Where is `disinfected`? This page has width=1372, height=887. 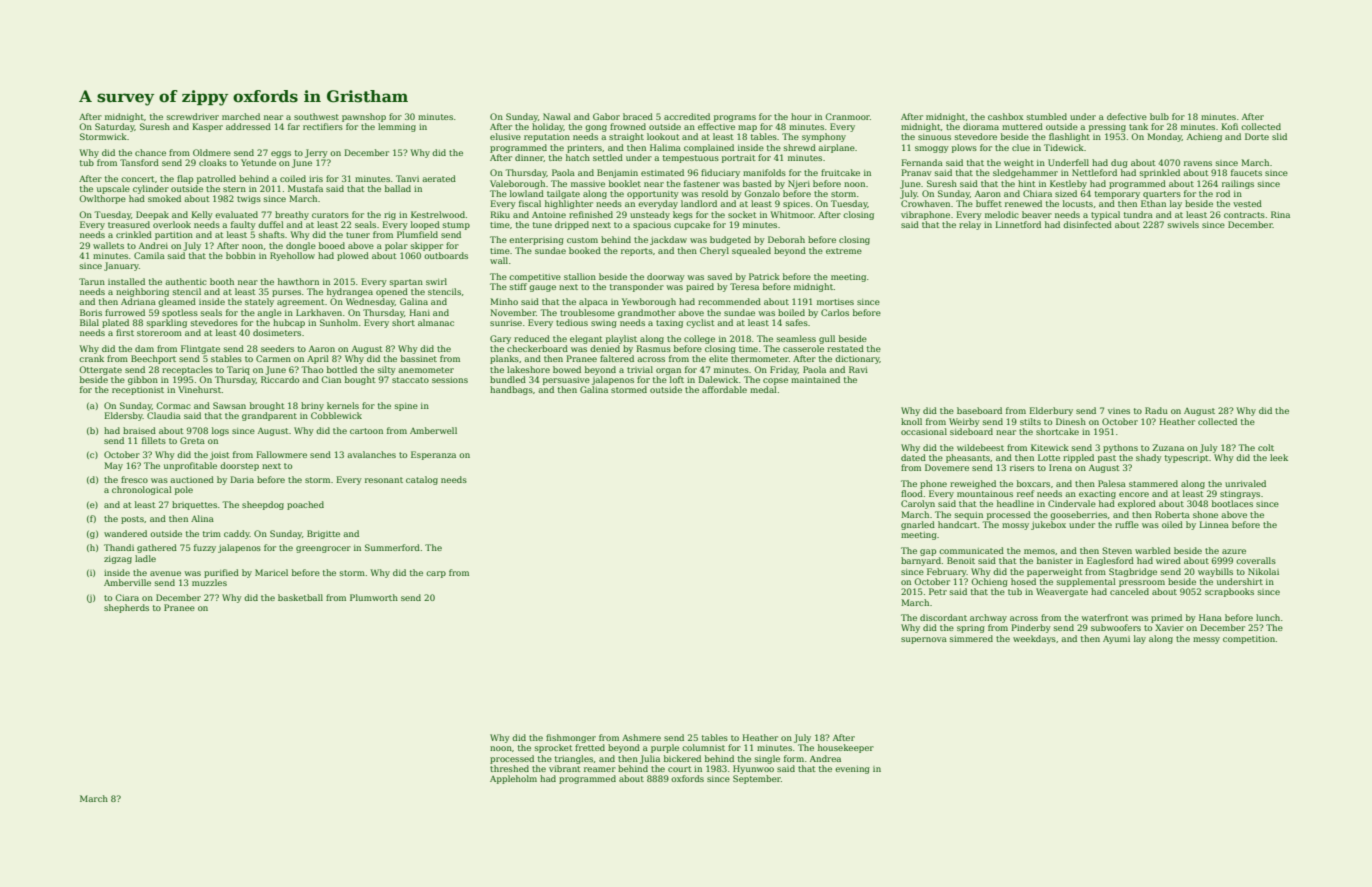
disinfected is located at coordinates (1087, 224).
